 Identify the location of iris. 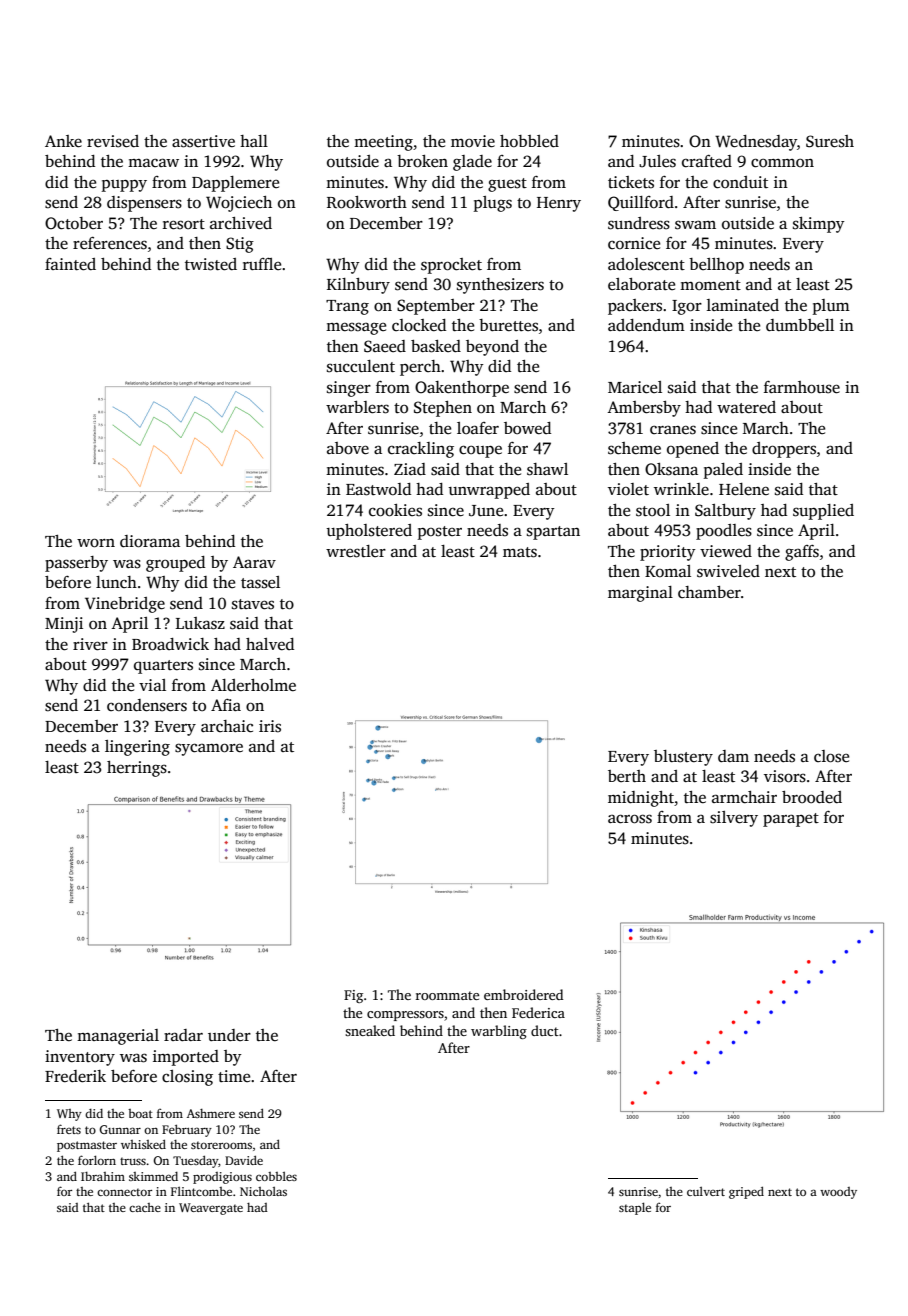
(270, 726).
